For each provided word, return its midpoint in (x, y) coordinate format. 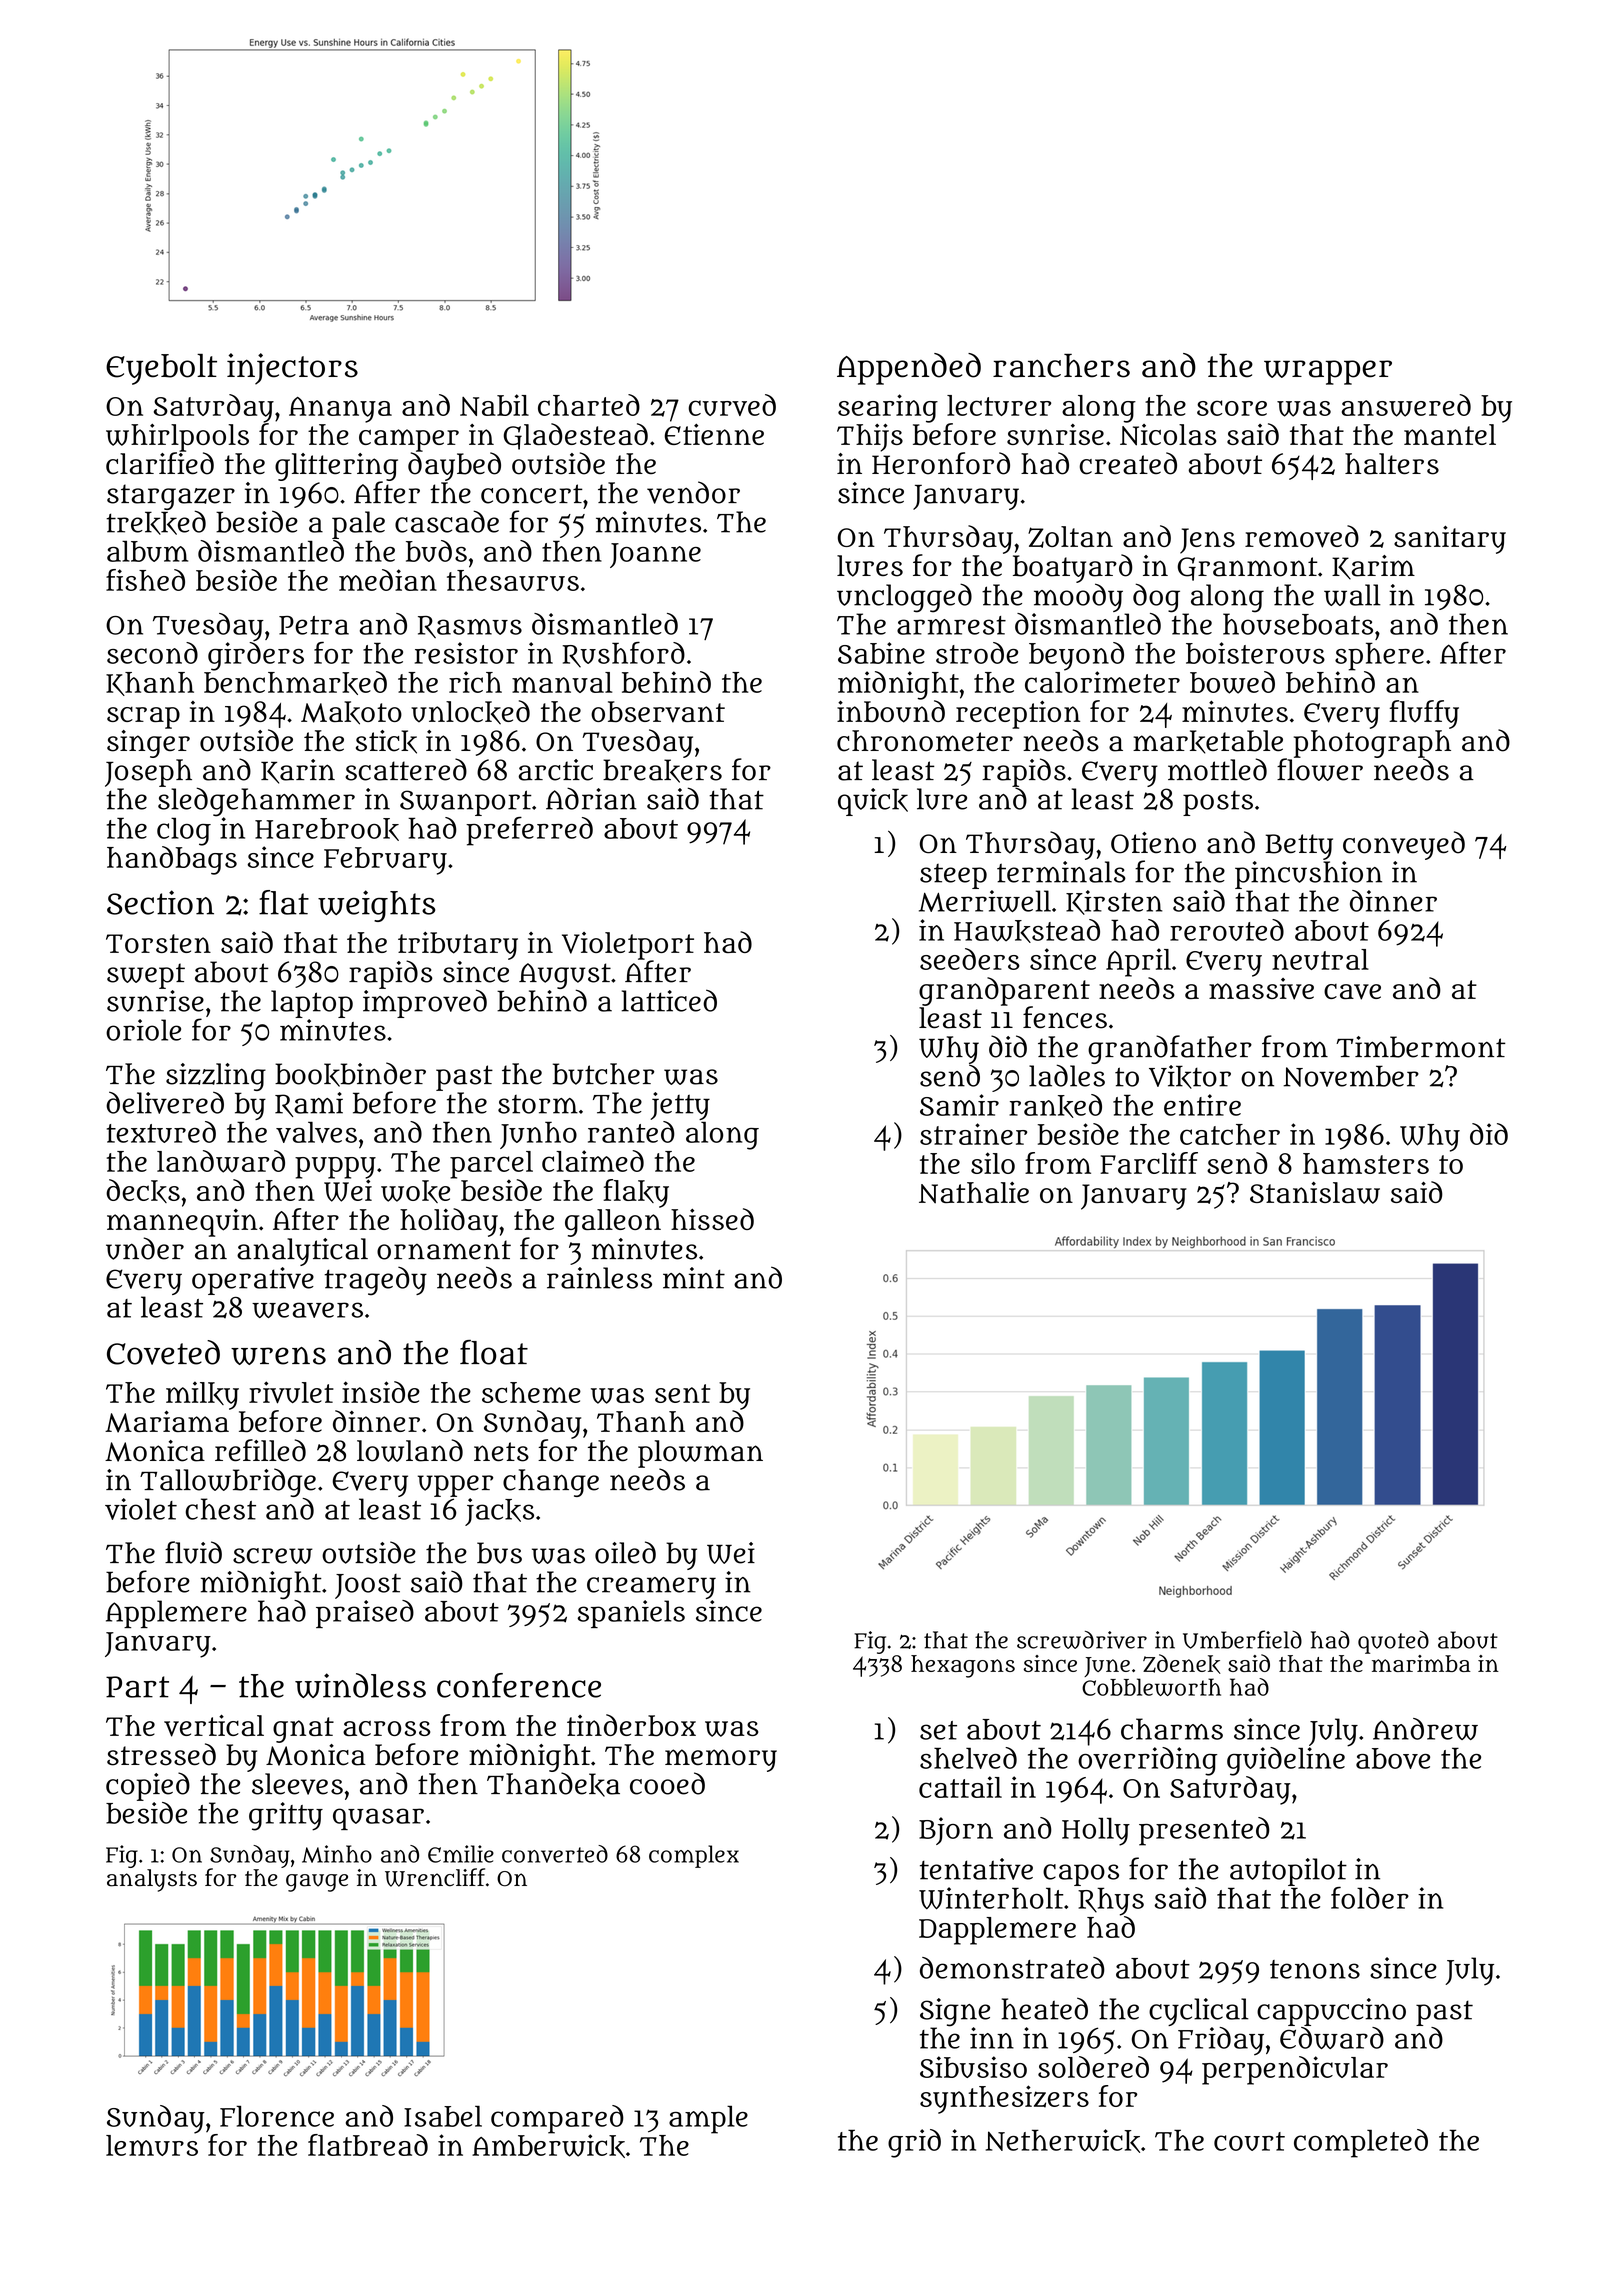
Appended (909, 369)
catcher (1230, 1134)
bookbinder (350, 1074)
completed (1361, 2143)
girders (256, 656)
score (1232, 408)
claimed (593, 1161)
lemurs (152, 2145)
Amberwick (548, 2146)
